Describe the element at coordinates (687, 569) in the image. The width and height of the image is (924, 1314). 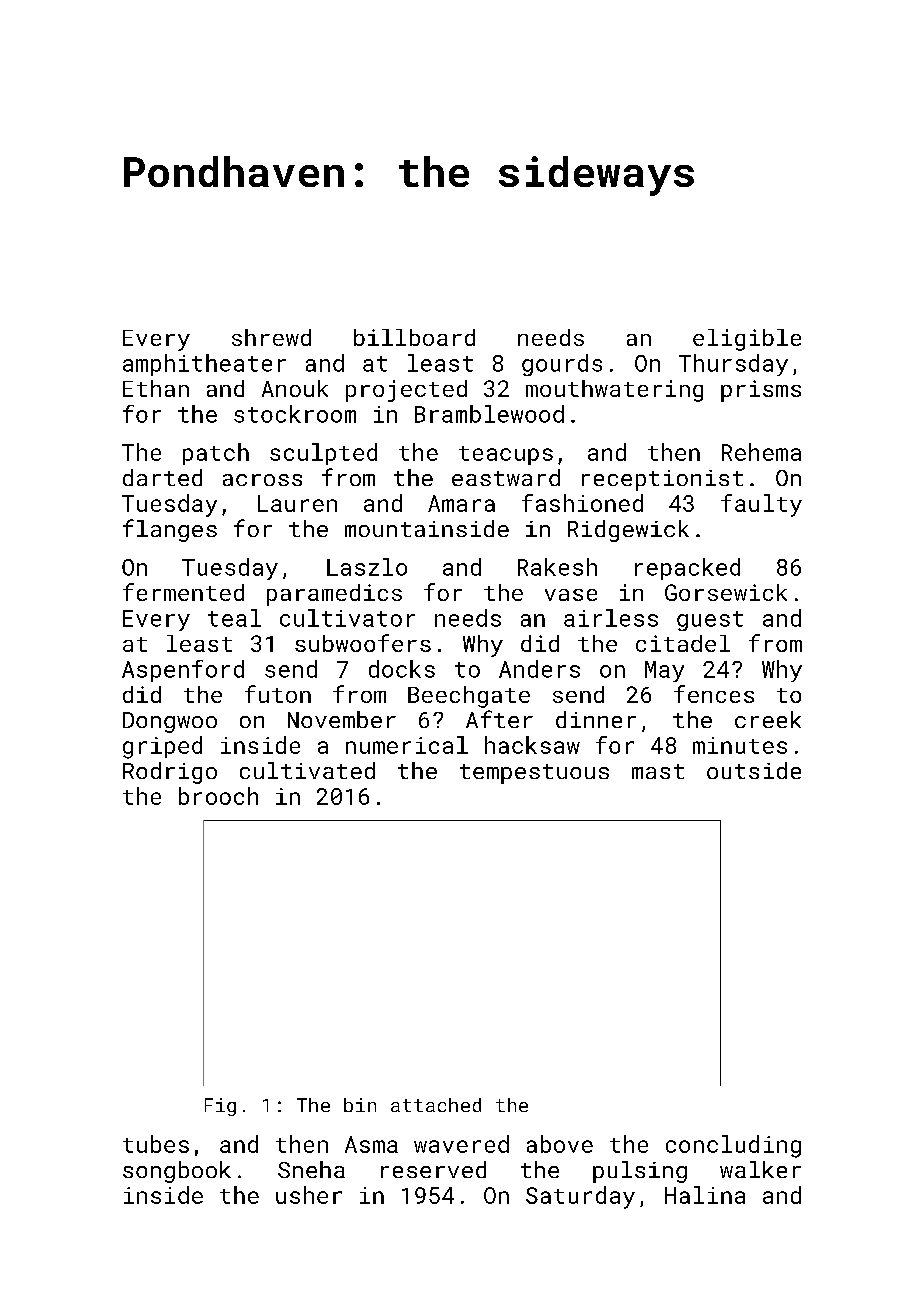
I see `repacked` at that location.
